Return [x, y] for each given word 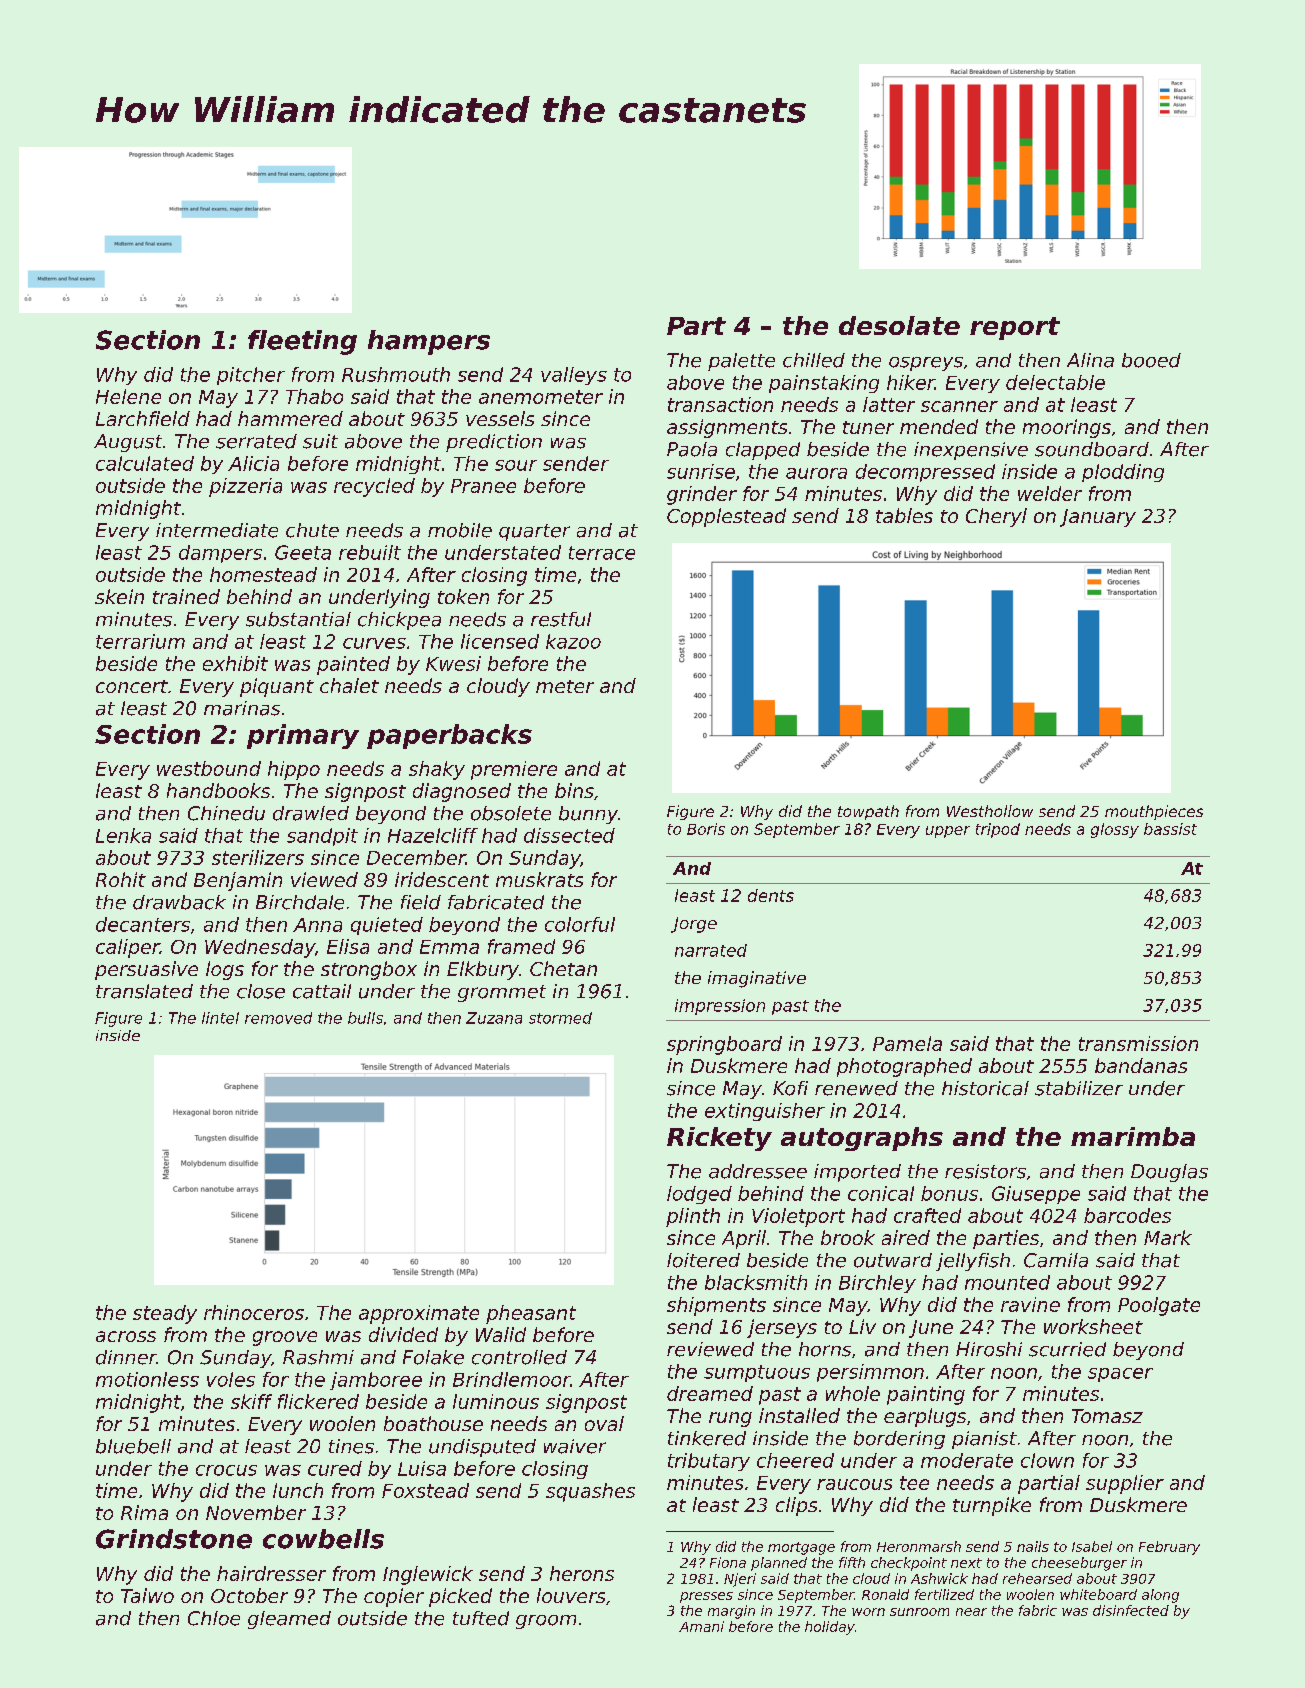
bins [574, 790]
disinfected [1131, 1610]
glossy [1115, 830]
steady [165, 1314]
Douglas [1169, 1173]
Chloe [214, 1618]
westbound [209, 768]
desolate [899, 325]
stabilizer [1079, 1088]
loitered [703, 1260]
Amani [701, 1626]
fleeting [302, 342]
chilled [814, 360]
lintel [220, 1018]
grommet [502, 993]
